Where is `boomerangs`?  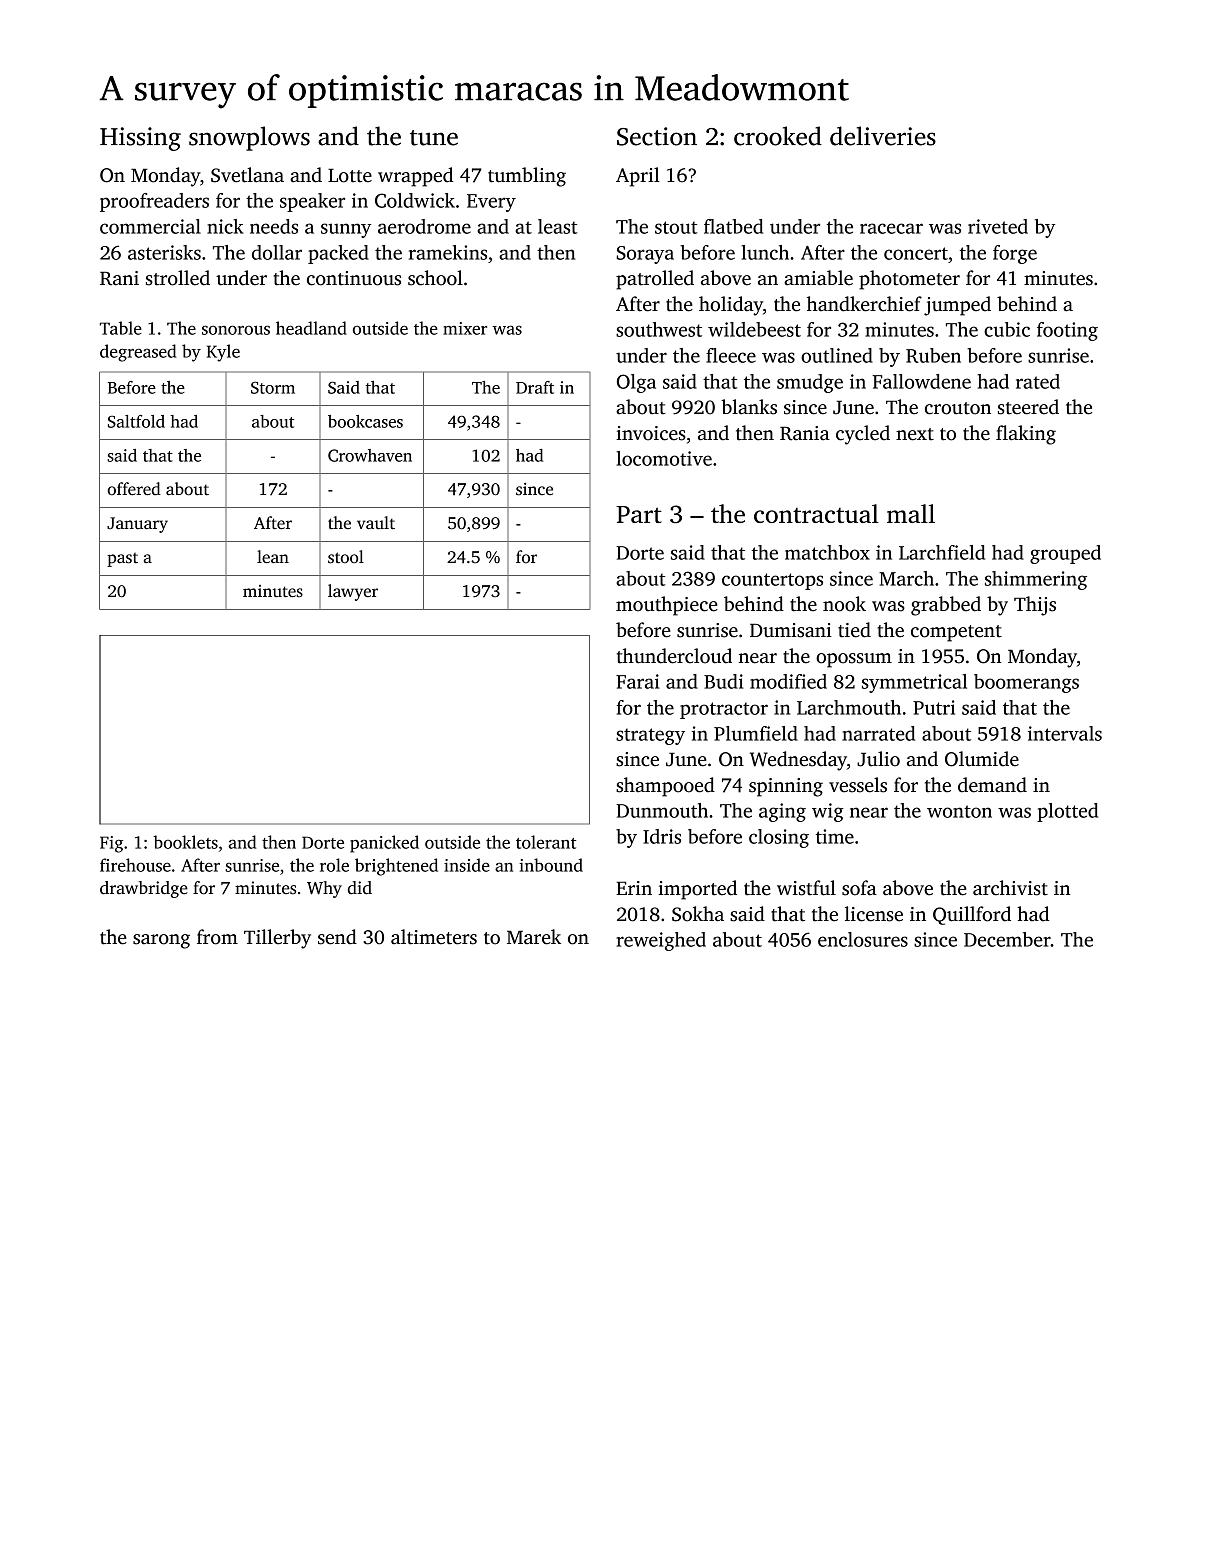
boomerangs is located at coordinates (1026, 683).
